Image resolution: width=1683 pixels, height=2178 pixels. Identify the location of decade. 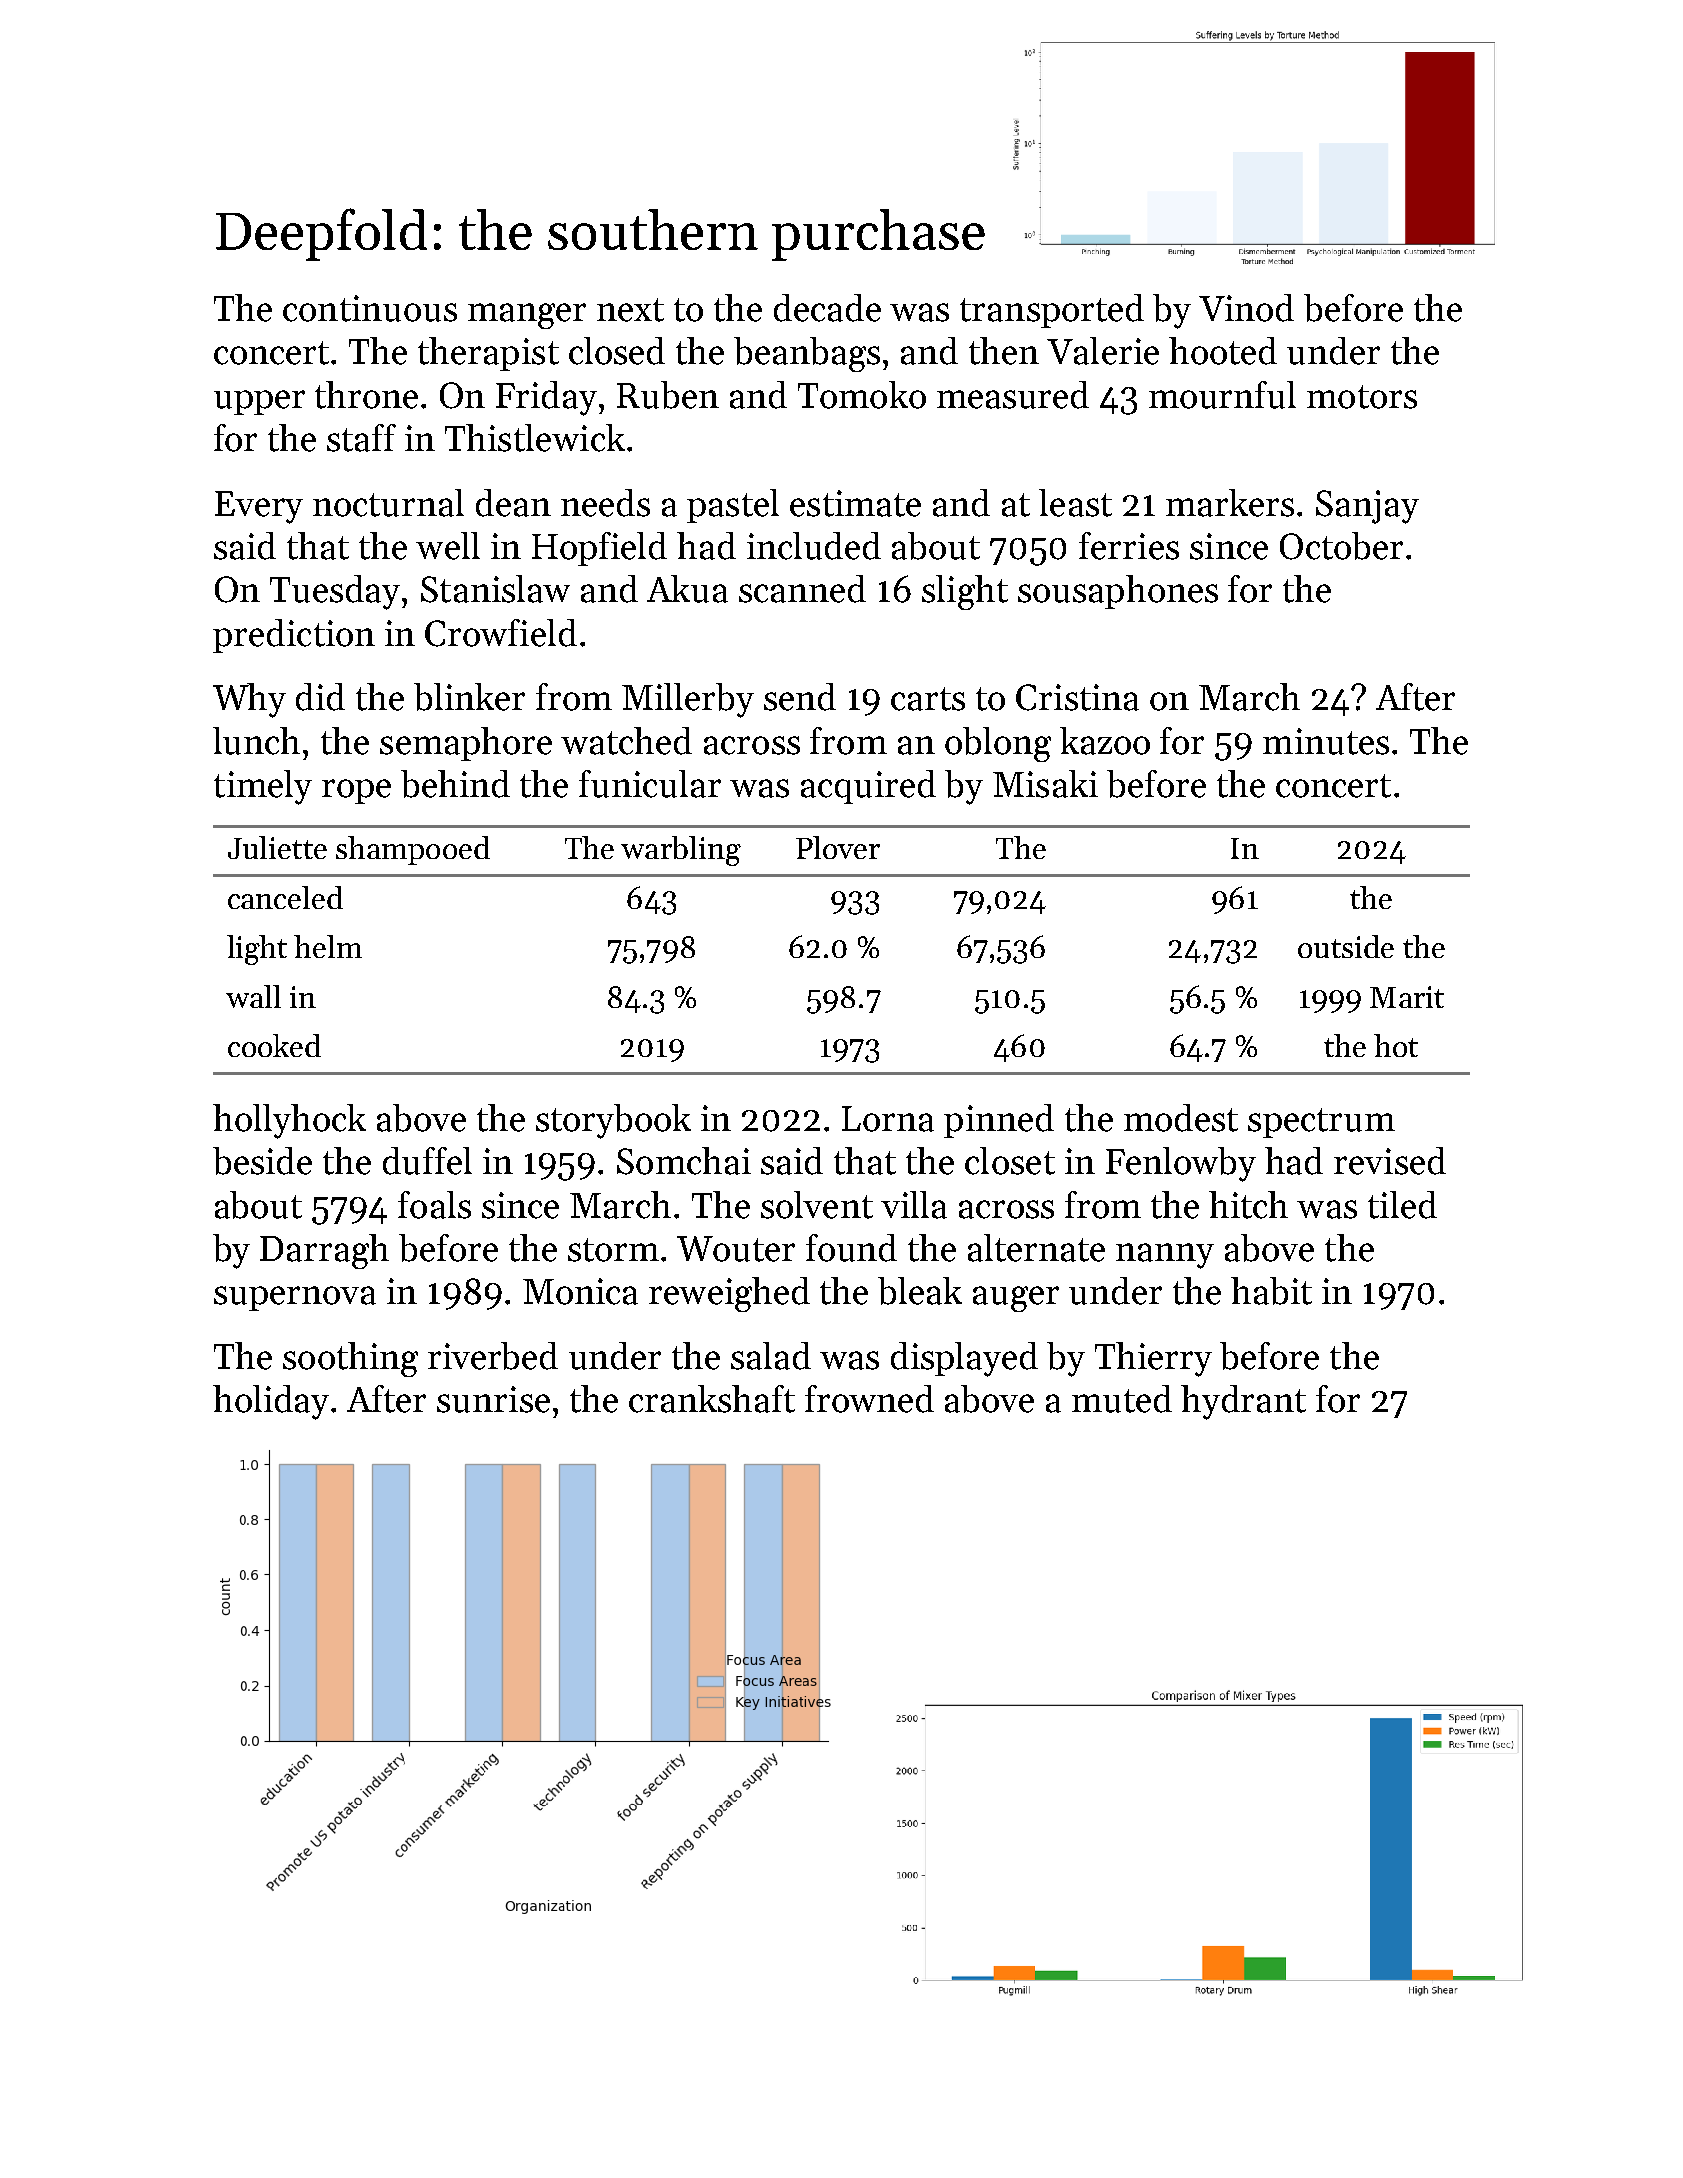
(827, 308).
